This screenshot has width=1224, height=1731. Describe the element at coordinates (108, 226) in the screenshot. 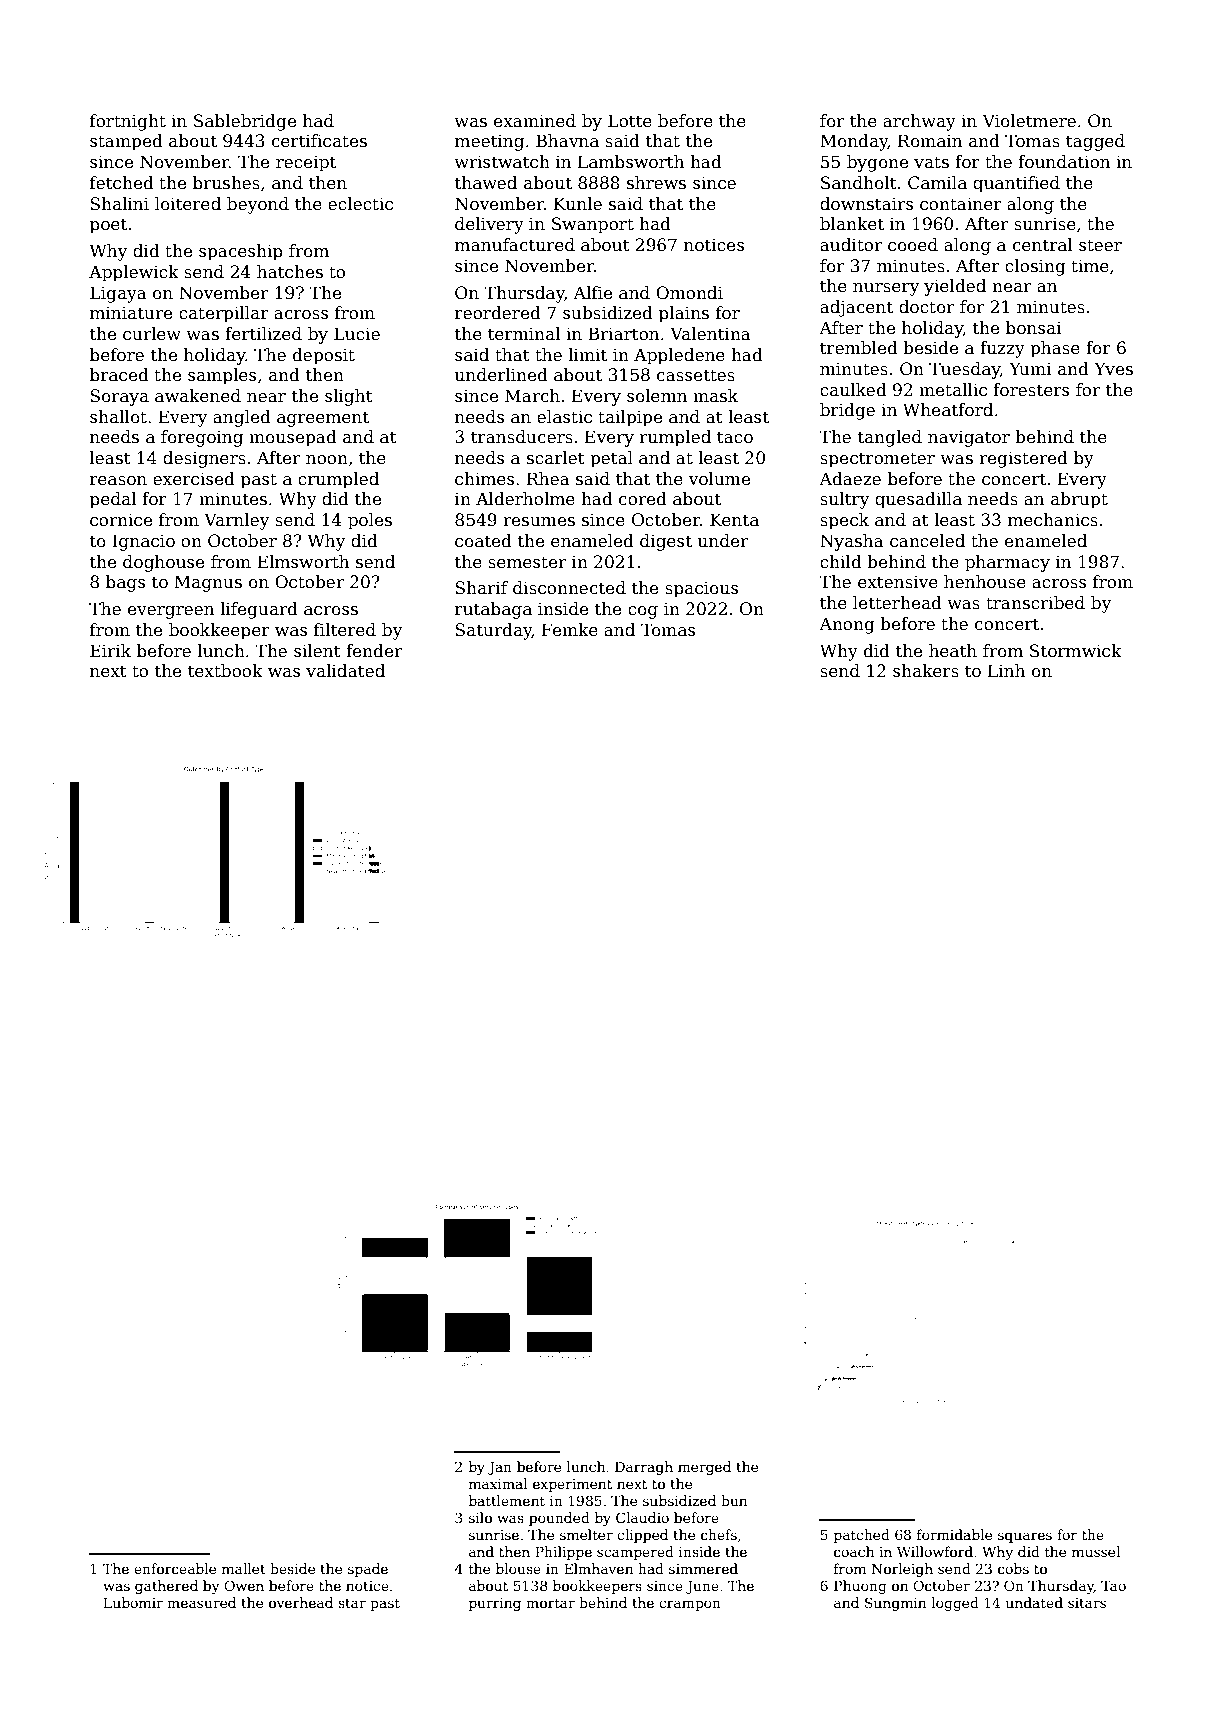

I see `poet` at that location.
